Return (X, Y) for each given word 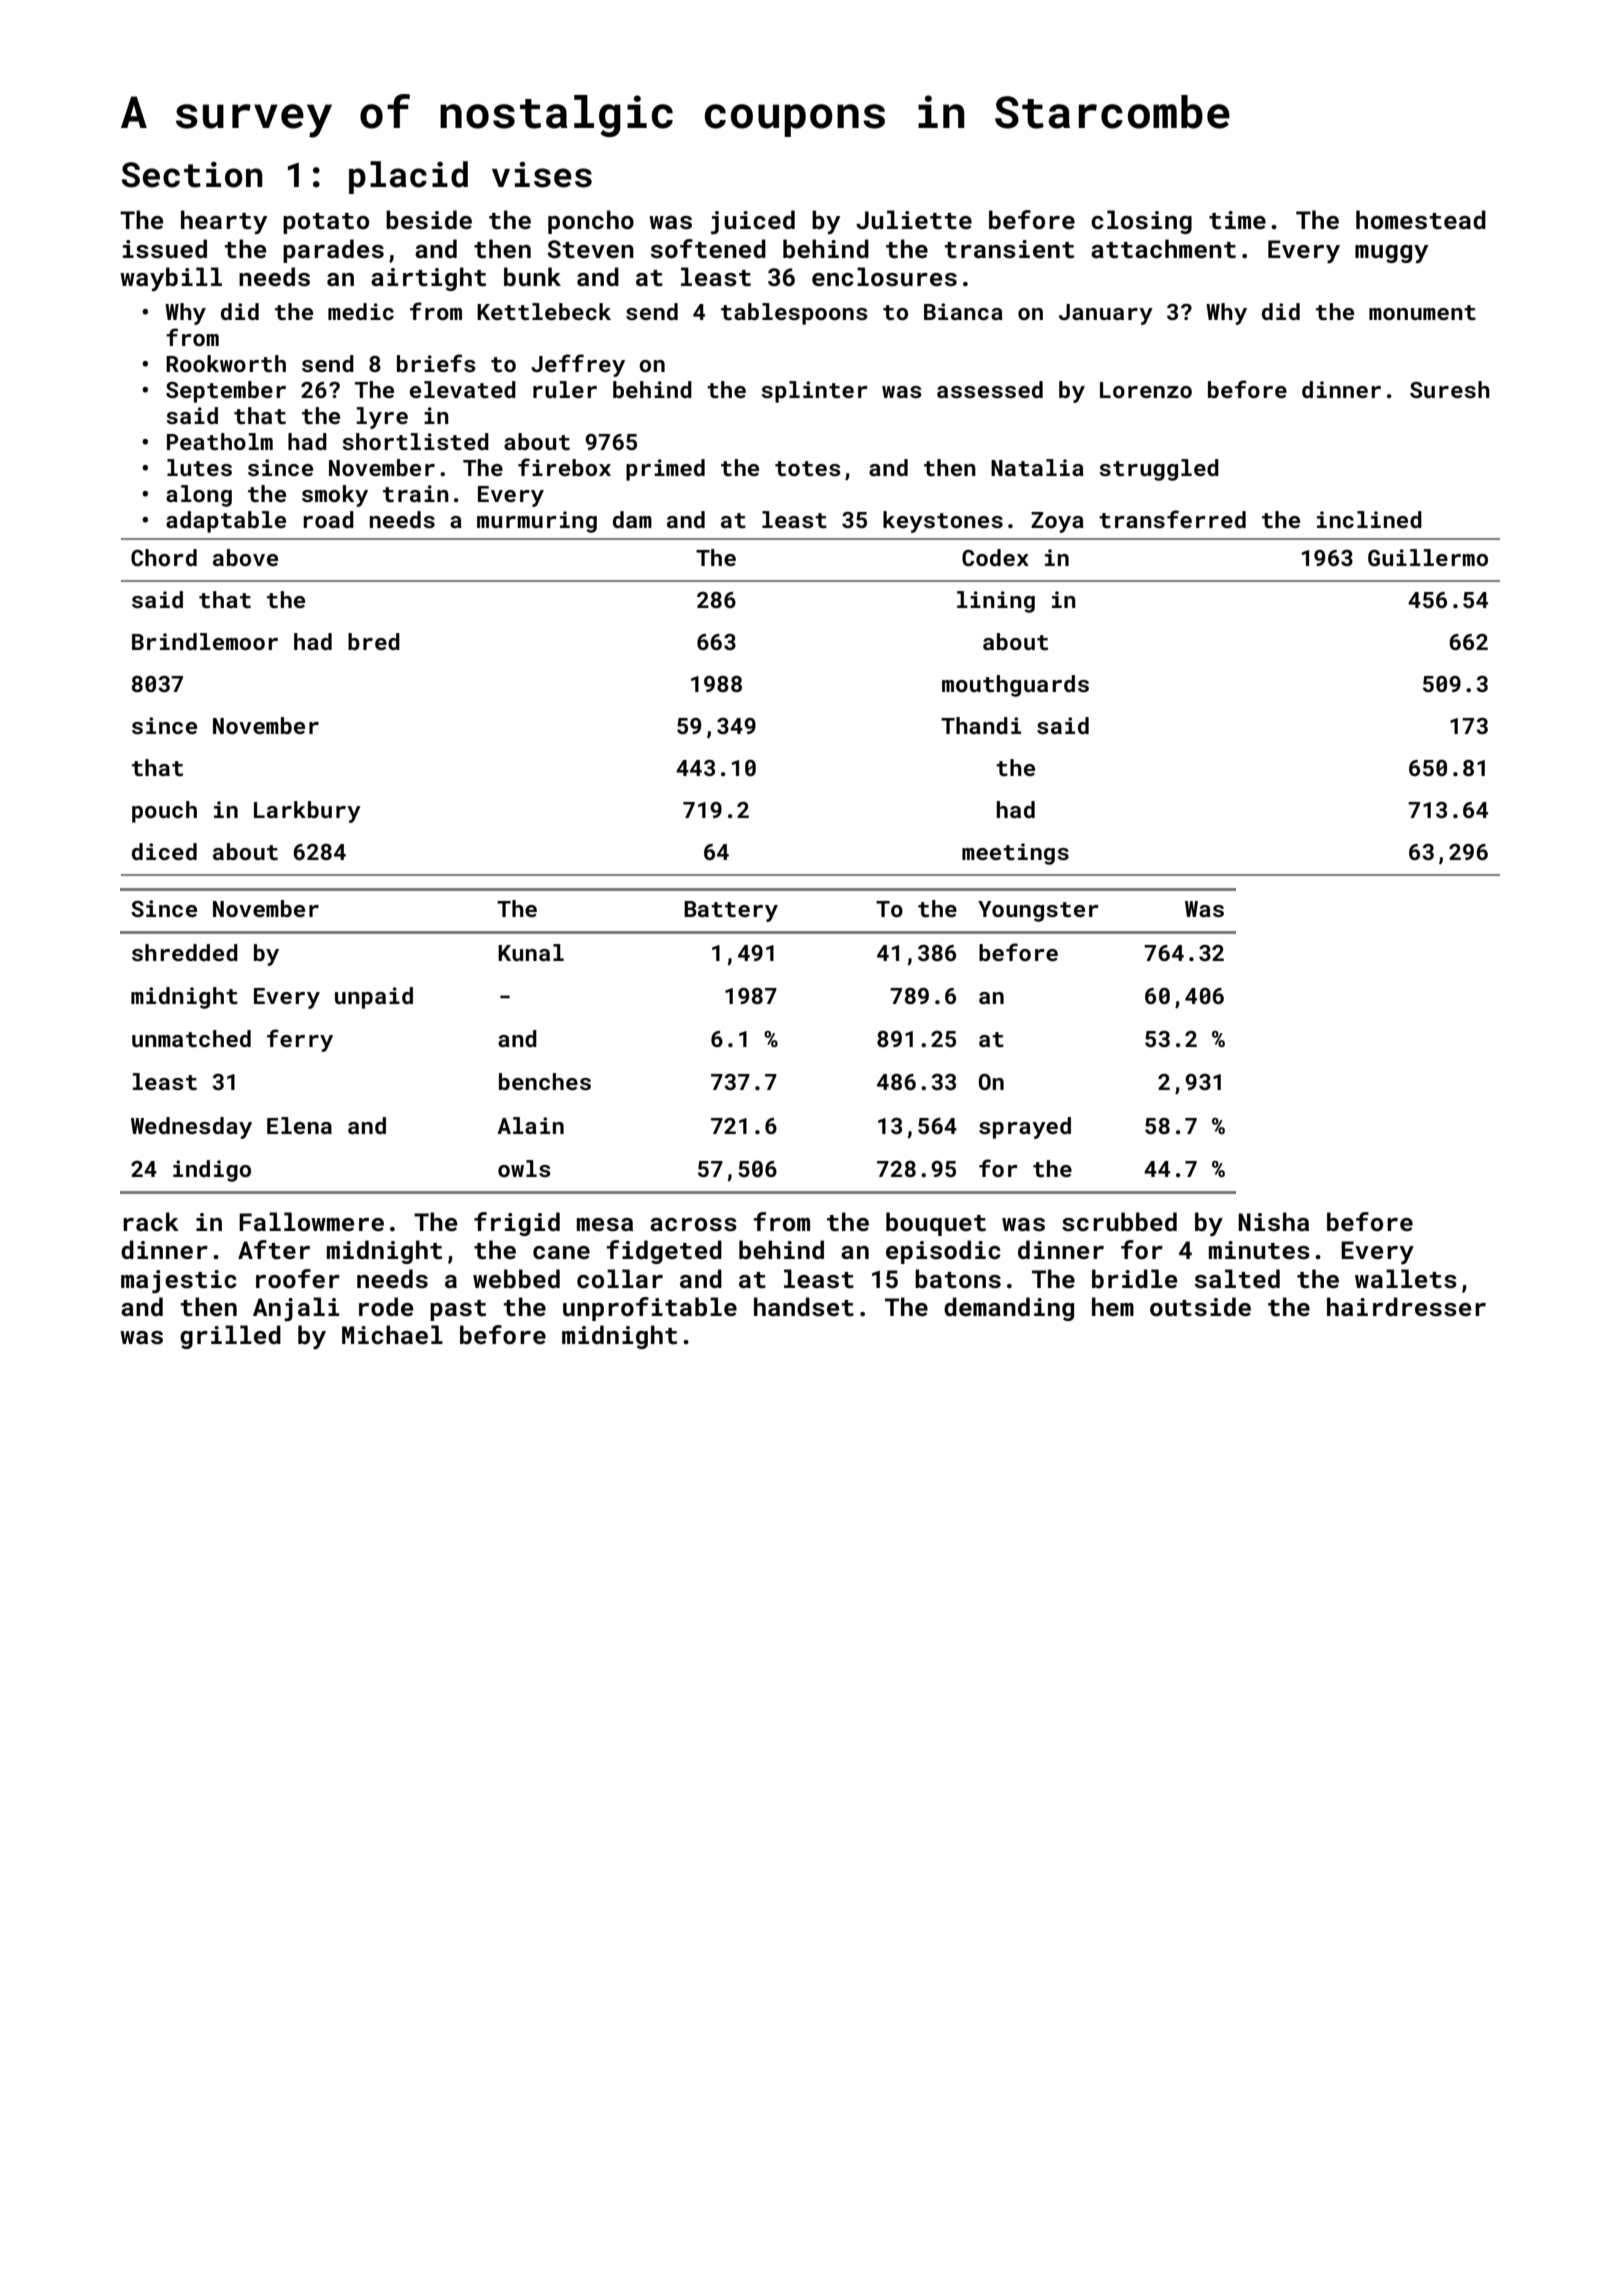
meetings (1015, 854)
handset (804, 1307)
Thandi (981, 725)
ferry (300, 1040)
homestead (1421, 220)
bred (374, 641)
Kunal (531, 952)
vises (542, 175)
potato (326, 223)
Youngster (1038, 911)
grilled (230, 1337)
